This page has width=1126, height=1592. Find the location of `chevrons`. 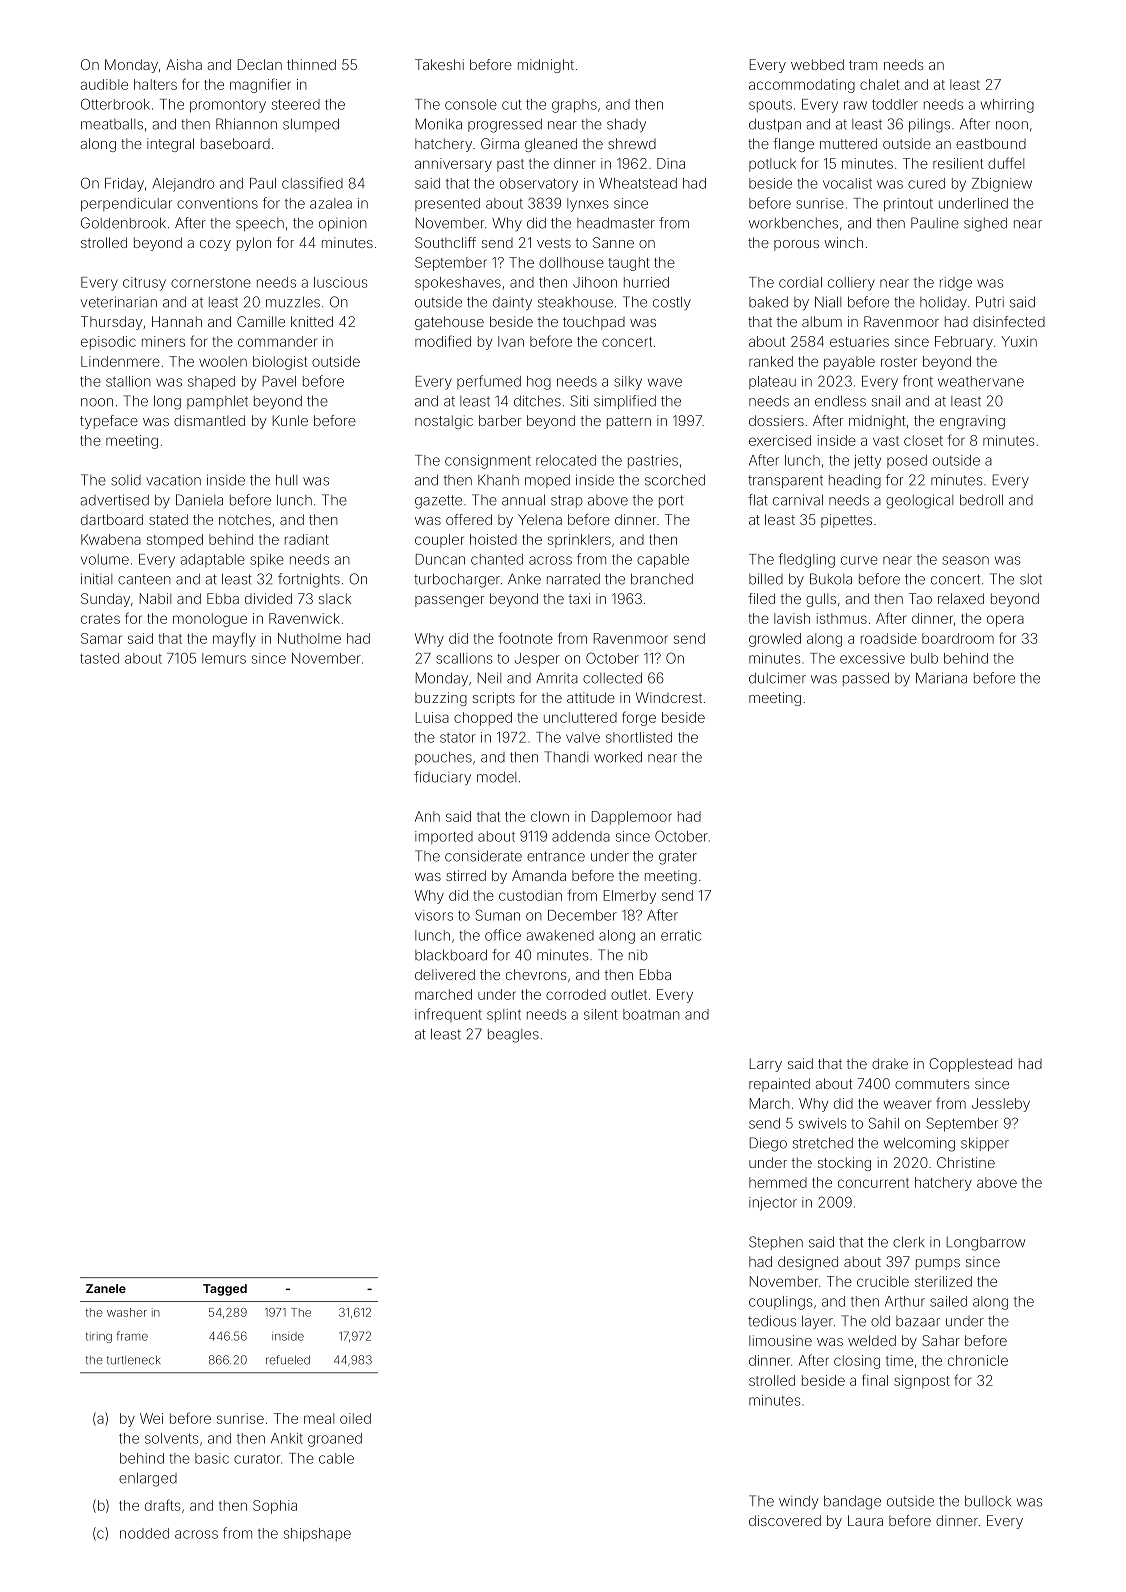

chevrons is located at coordinates (536, 974).
